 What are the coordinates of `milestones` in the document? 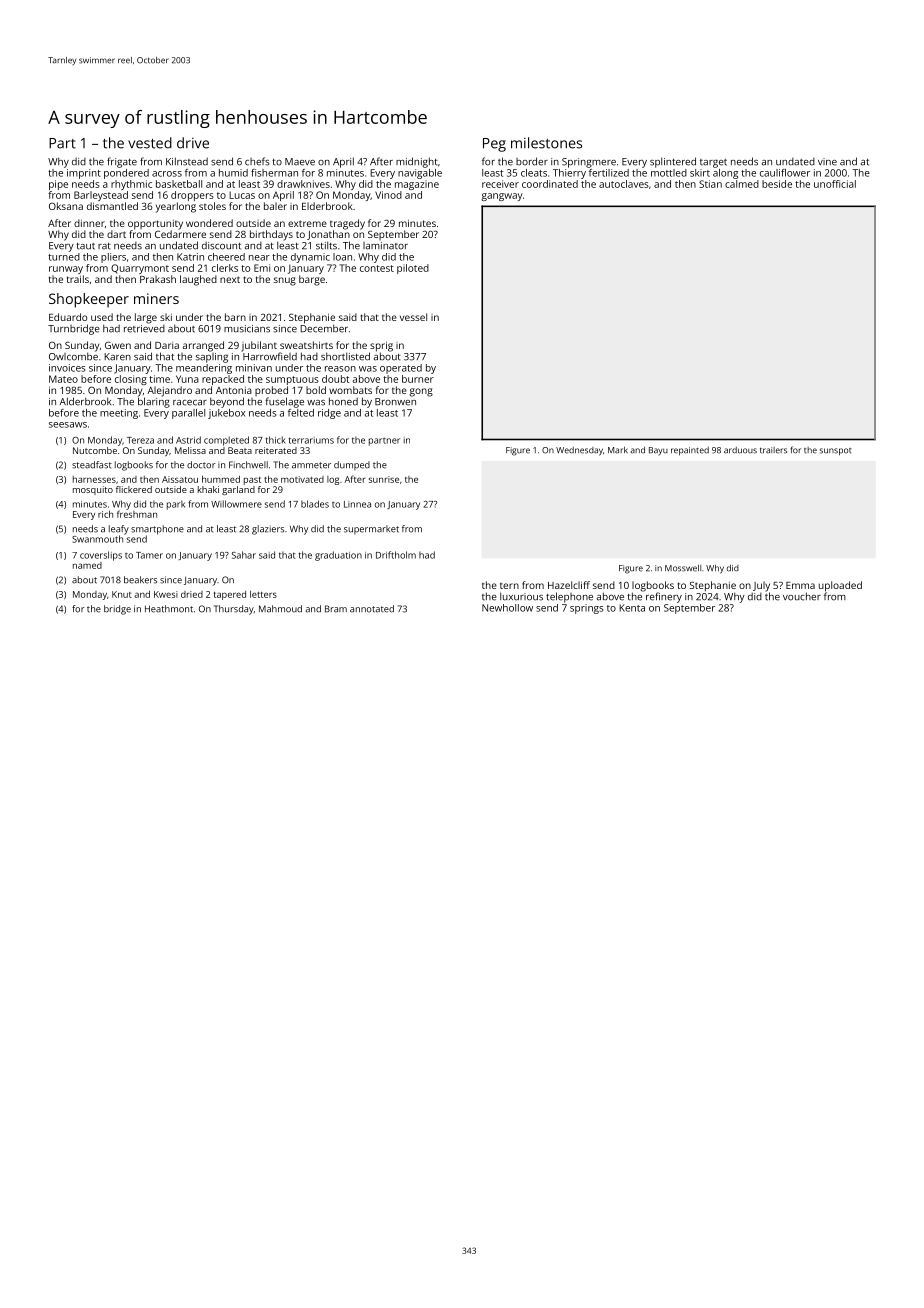 It's located at (546, 143).
